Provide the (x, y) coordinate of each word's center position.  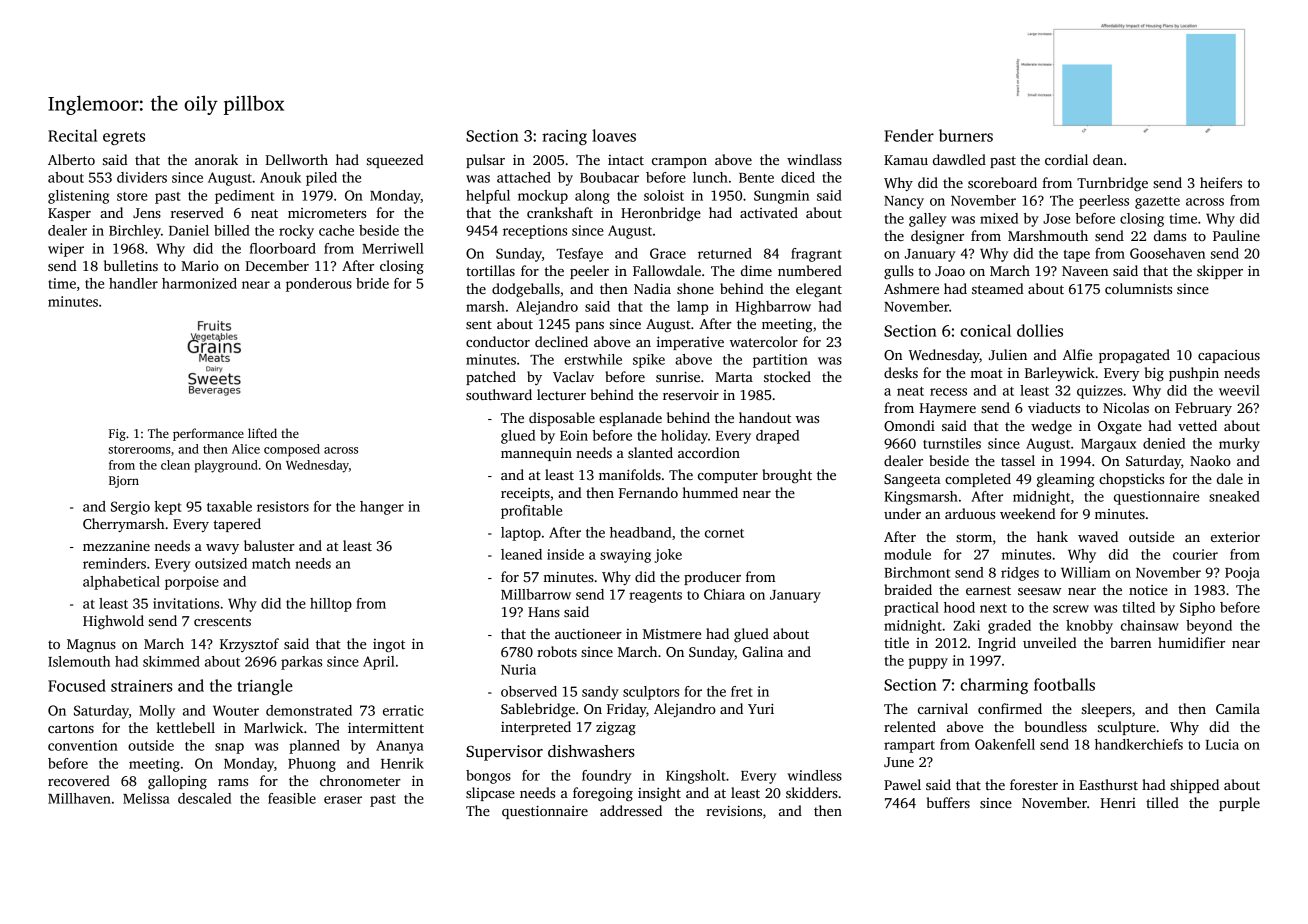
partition (780, 361)
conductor (498, 341)
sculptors (651, 693)
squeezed (395, 161)
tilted (1139, 607)
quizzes (1100, 392)
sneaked (1234, 496)
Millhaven (79, 798)
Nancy (904, 202)
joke (668, 556)
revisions (734, 811)
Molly (157, 712)
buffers (948, 802)
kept (167, 508)
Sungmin (781, 197)
